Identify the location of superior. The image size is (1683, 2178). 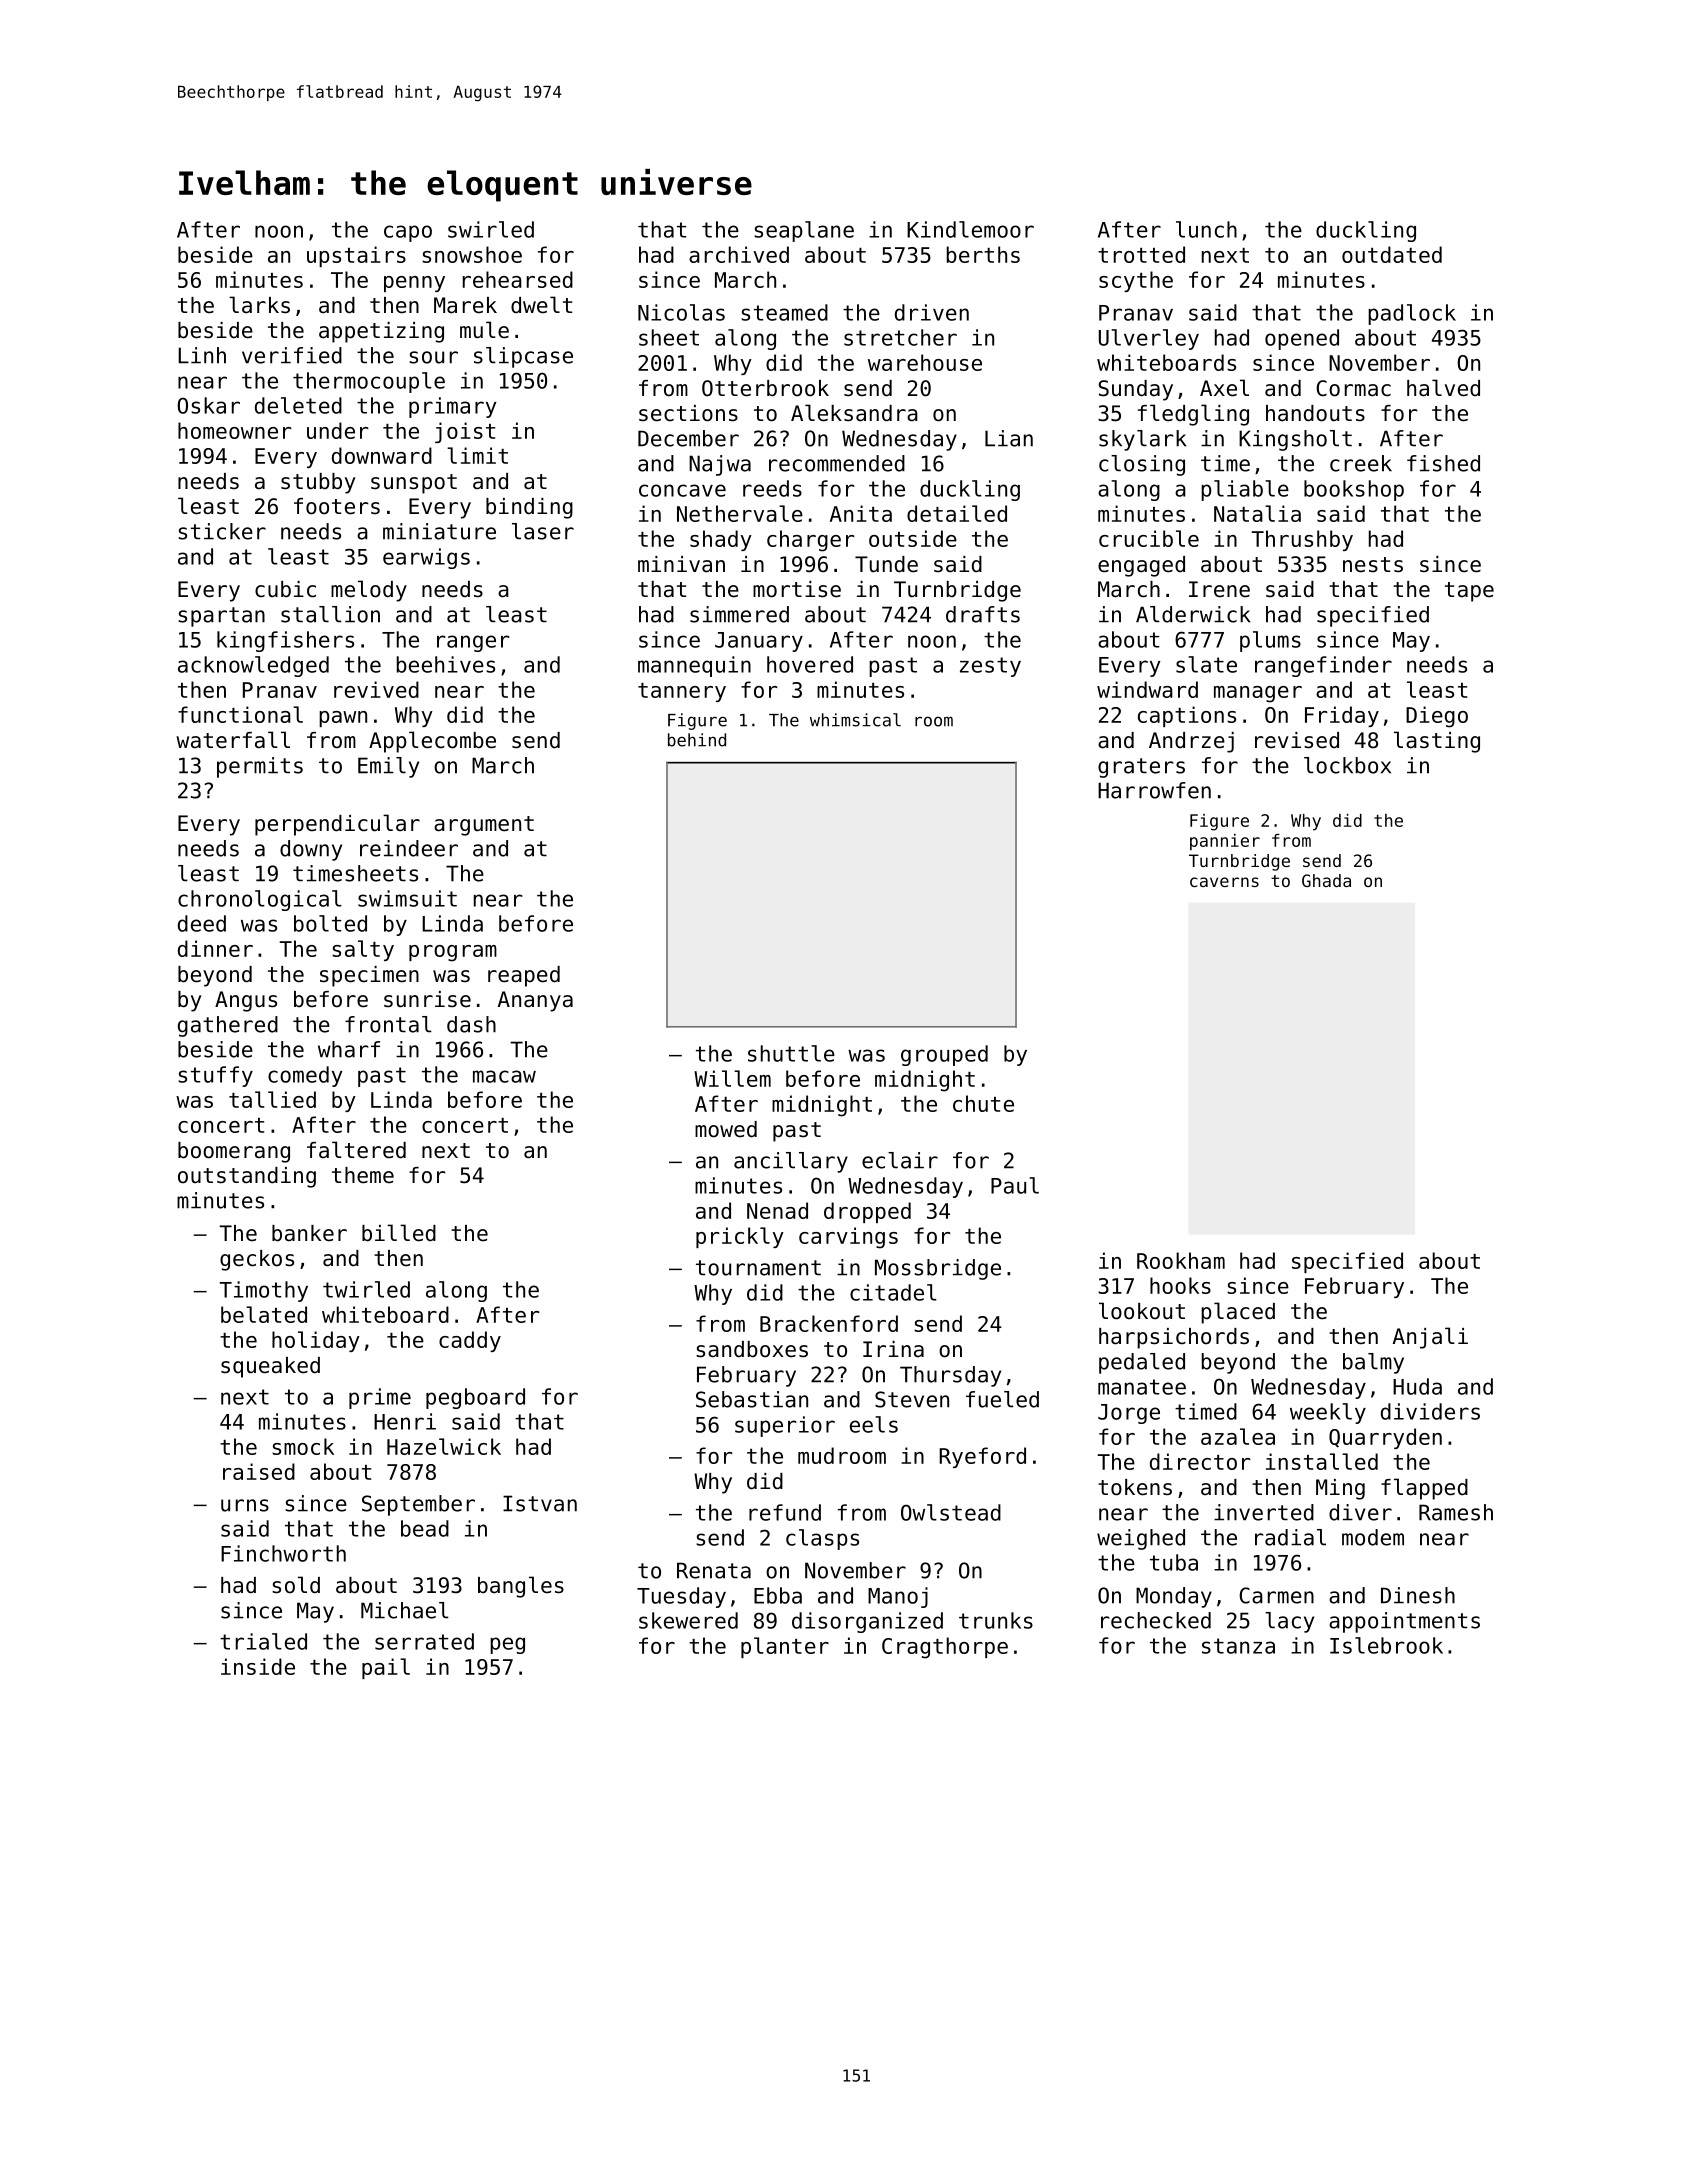
(785, 1426).
